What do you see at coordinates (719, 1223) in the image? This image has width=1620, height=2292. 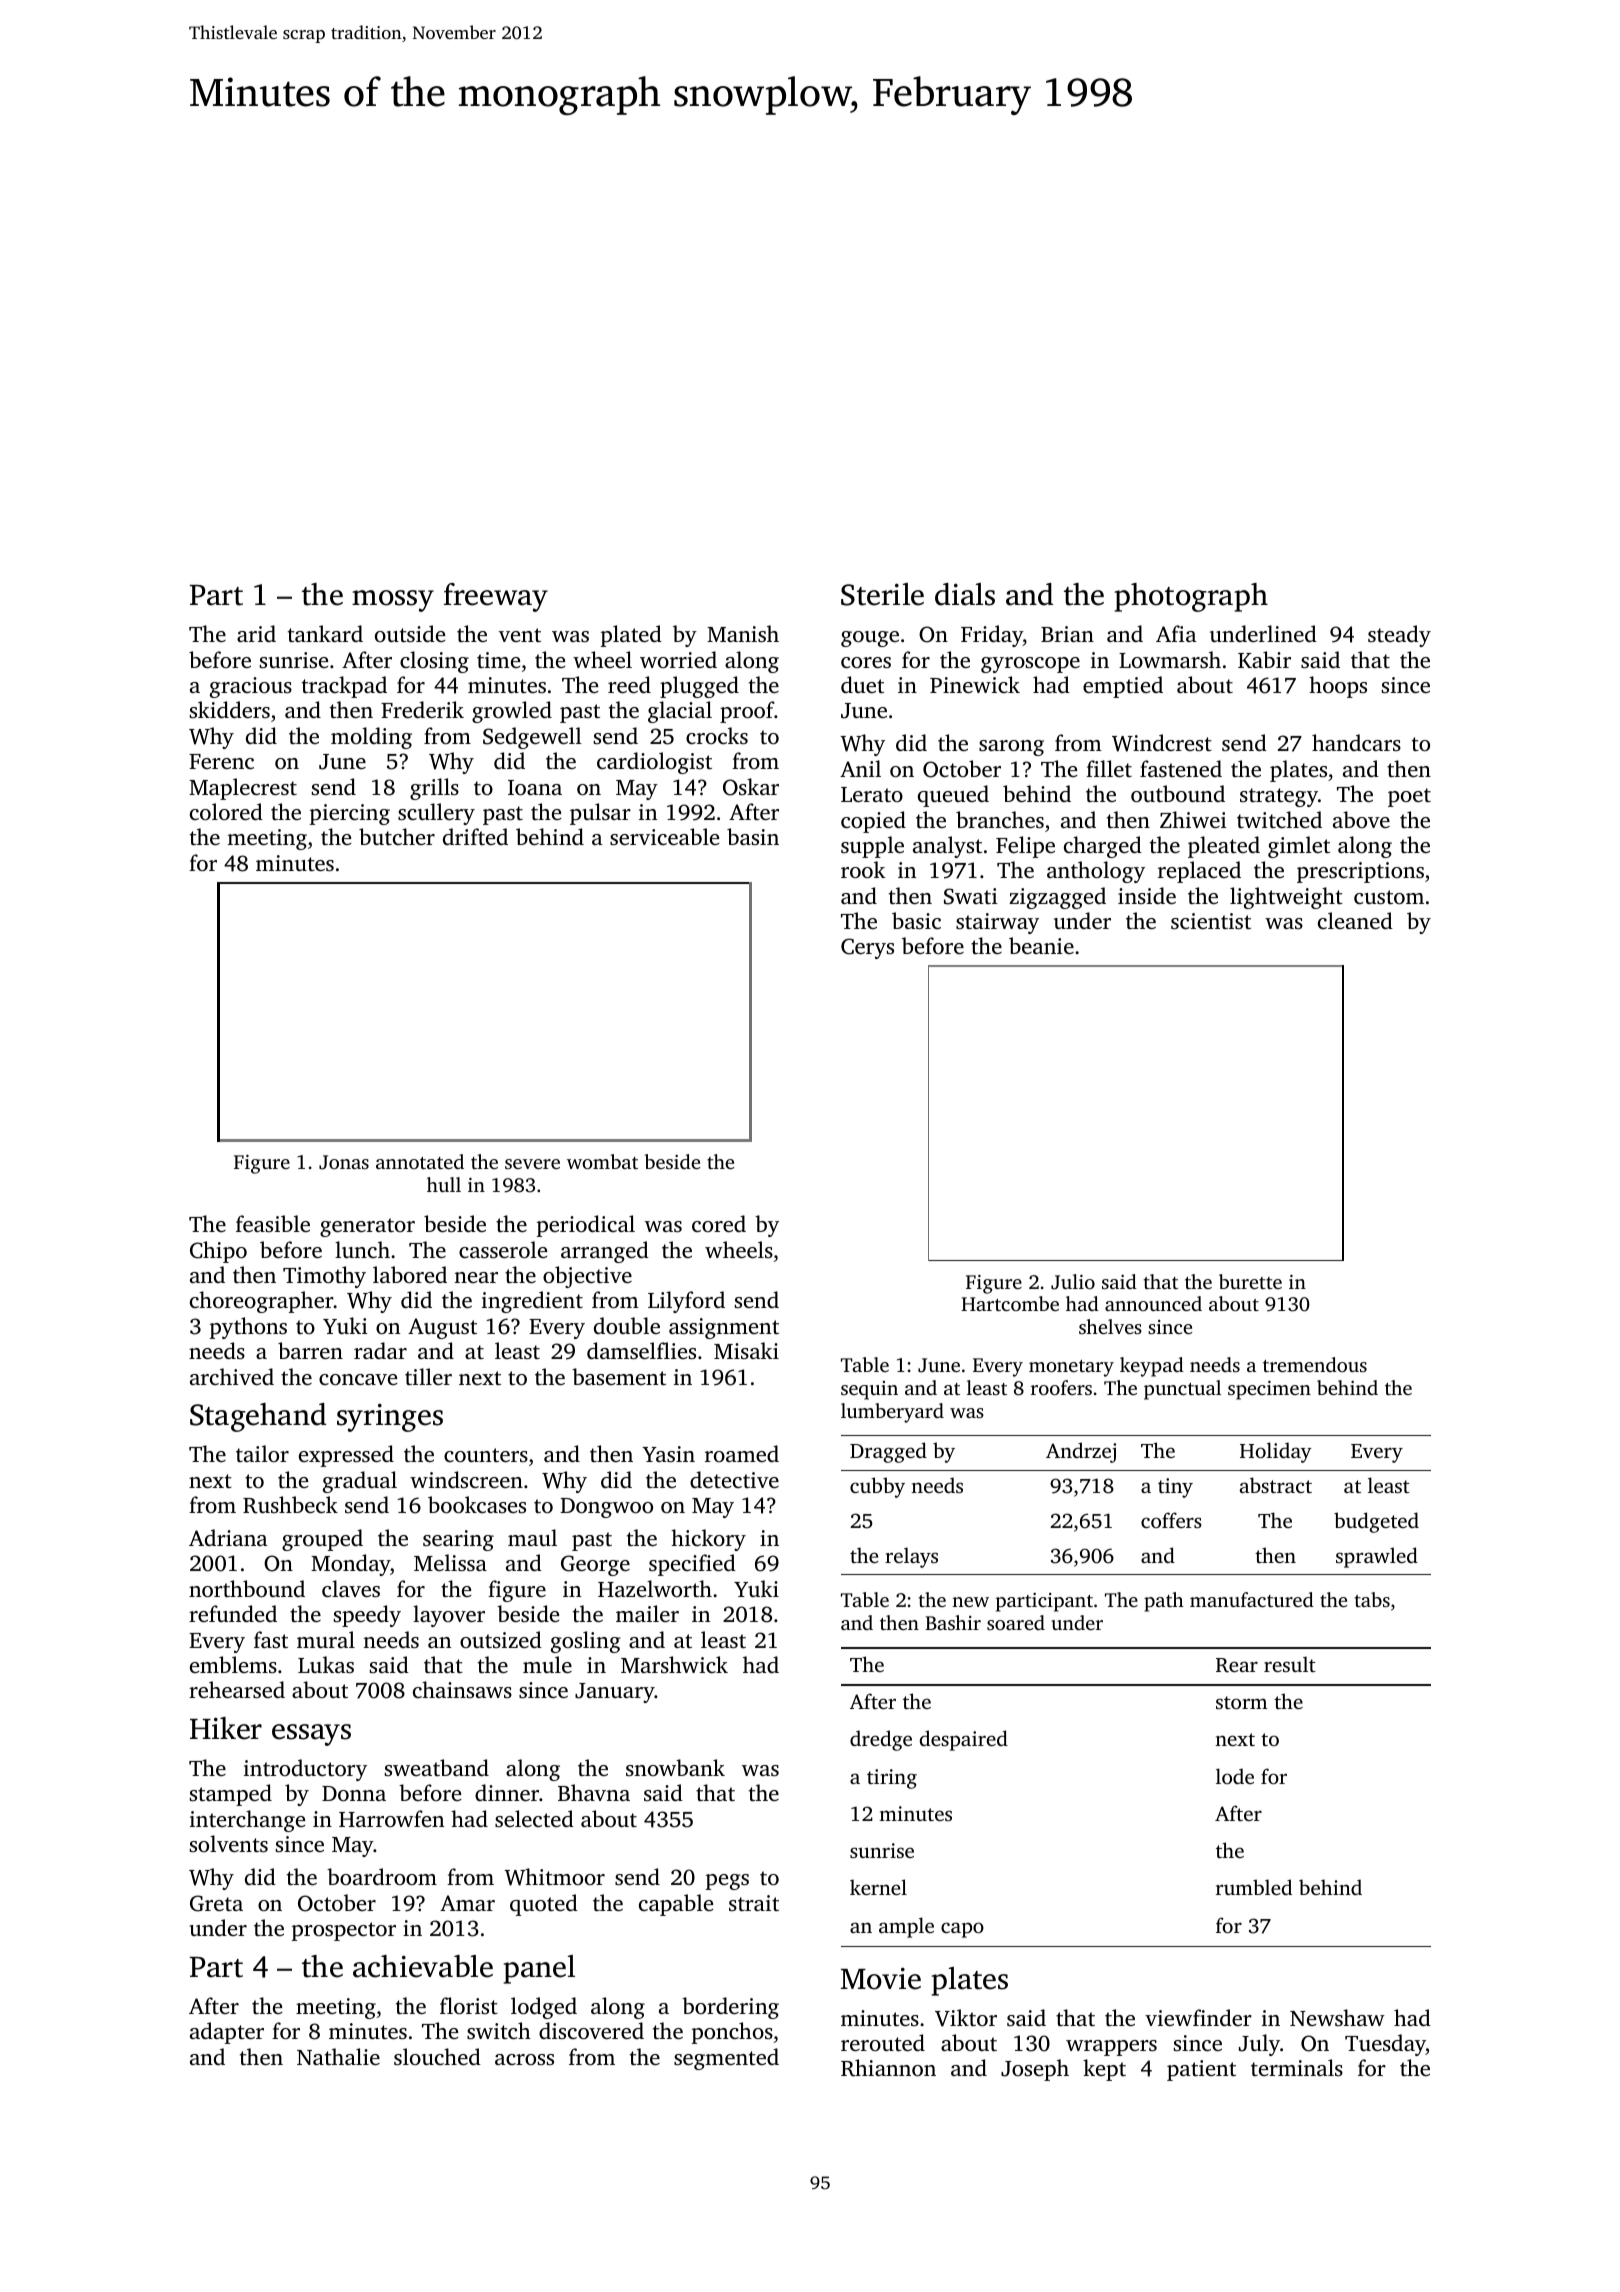 I see `cored` at bounding box center [719, 1223].
